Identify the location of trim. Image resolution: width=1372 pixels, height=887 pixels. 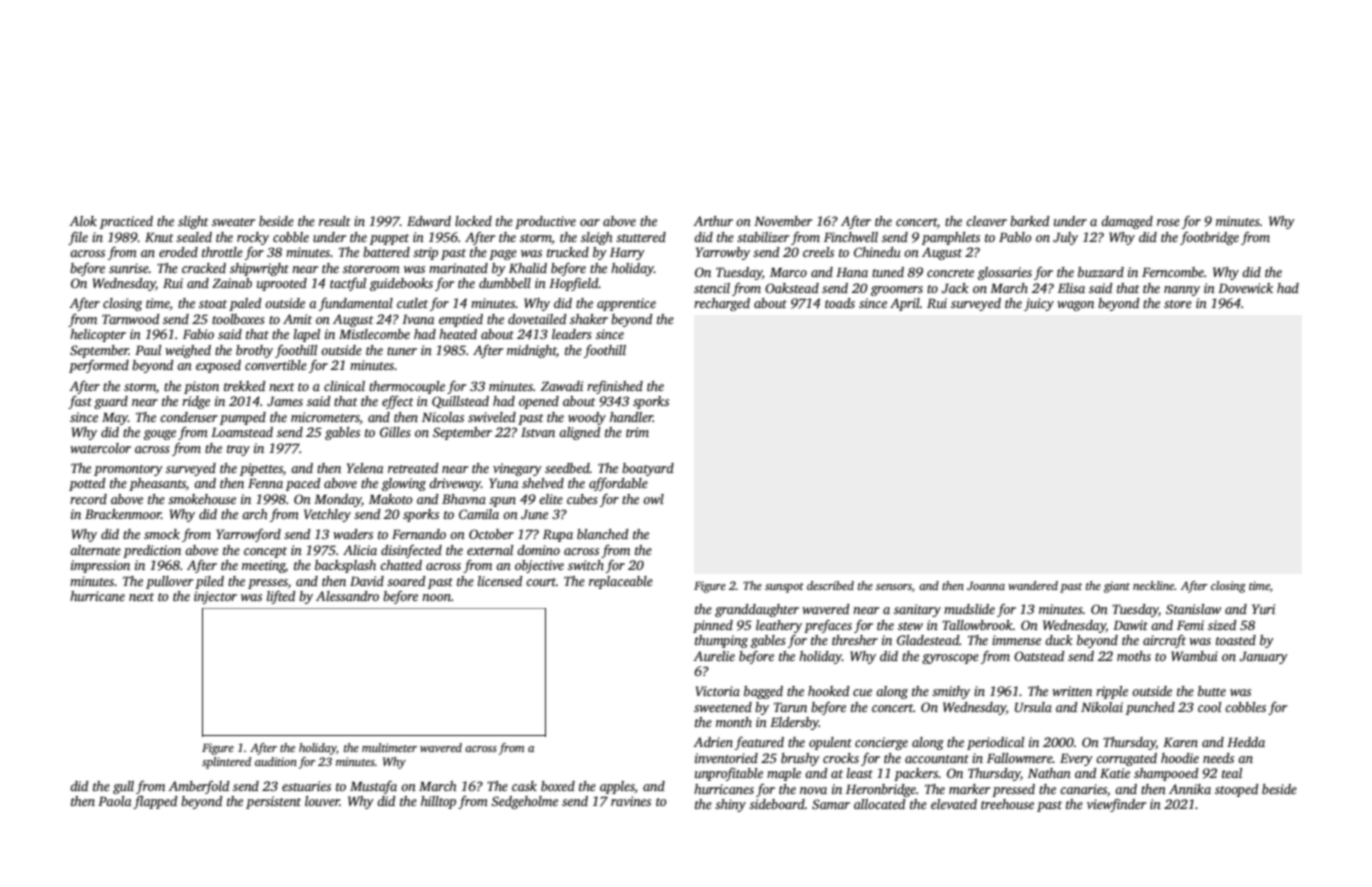
(637, 432).
